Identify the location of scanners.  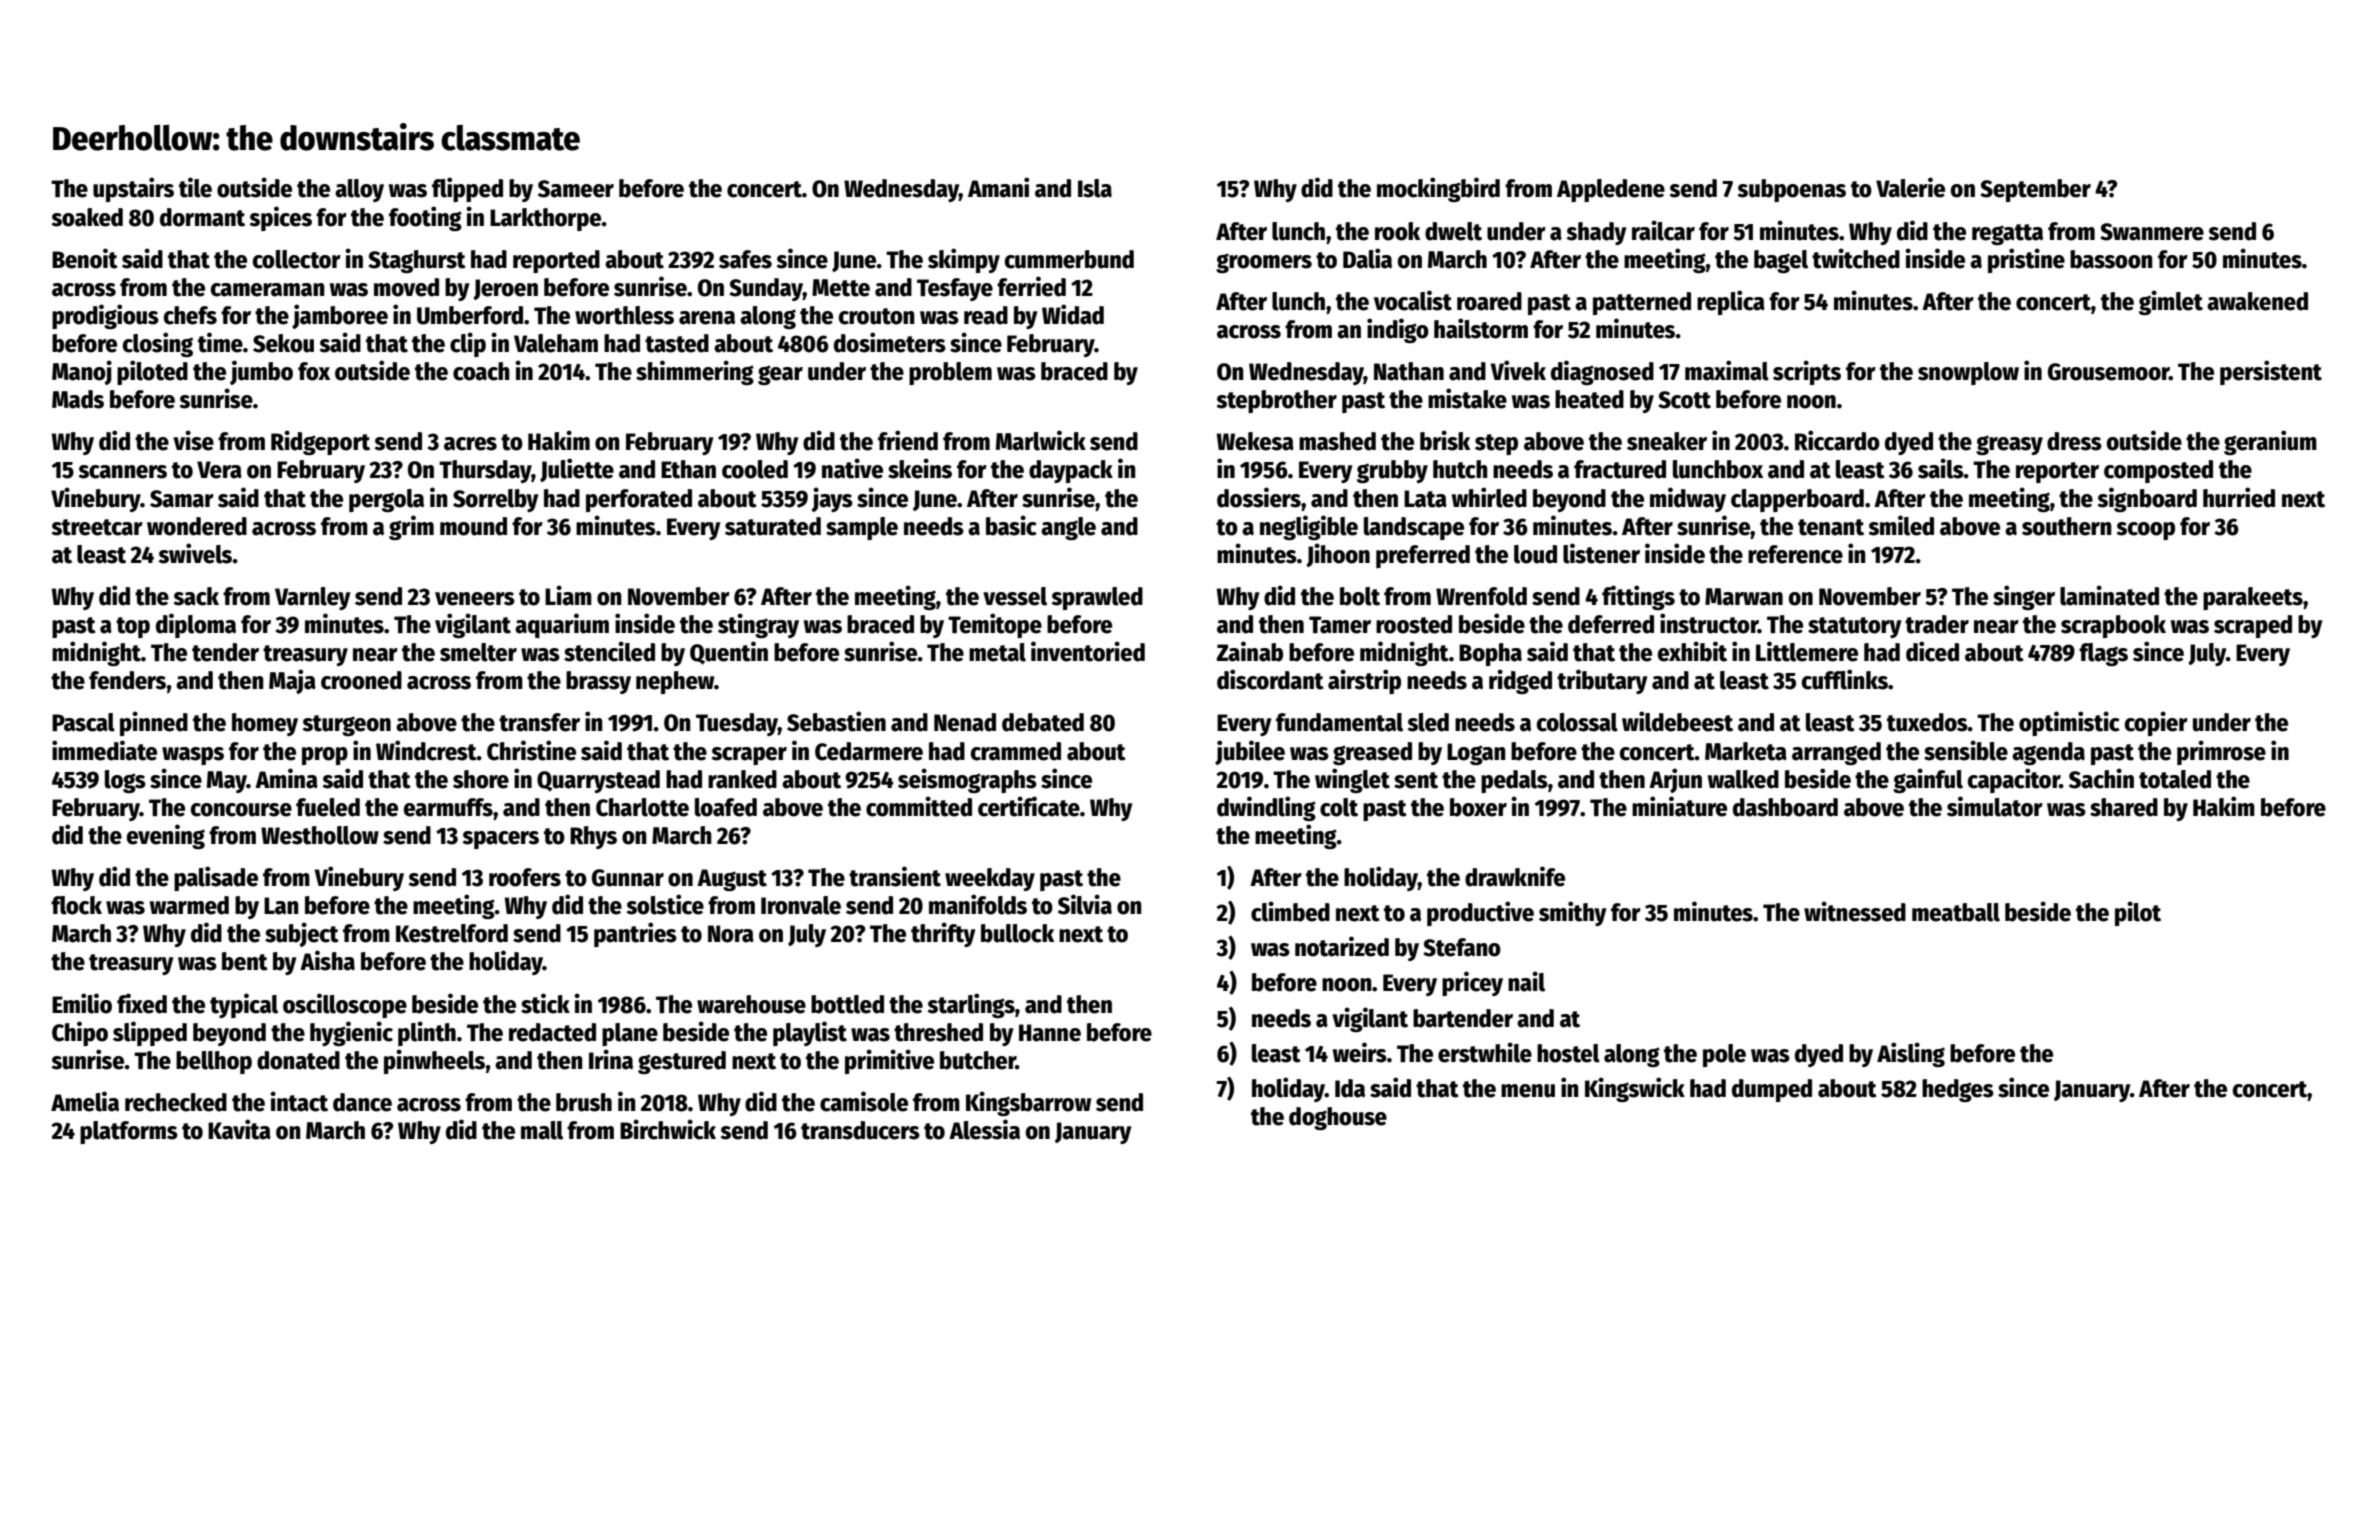
(122, 472).
